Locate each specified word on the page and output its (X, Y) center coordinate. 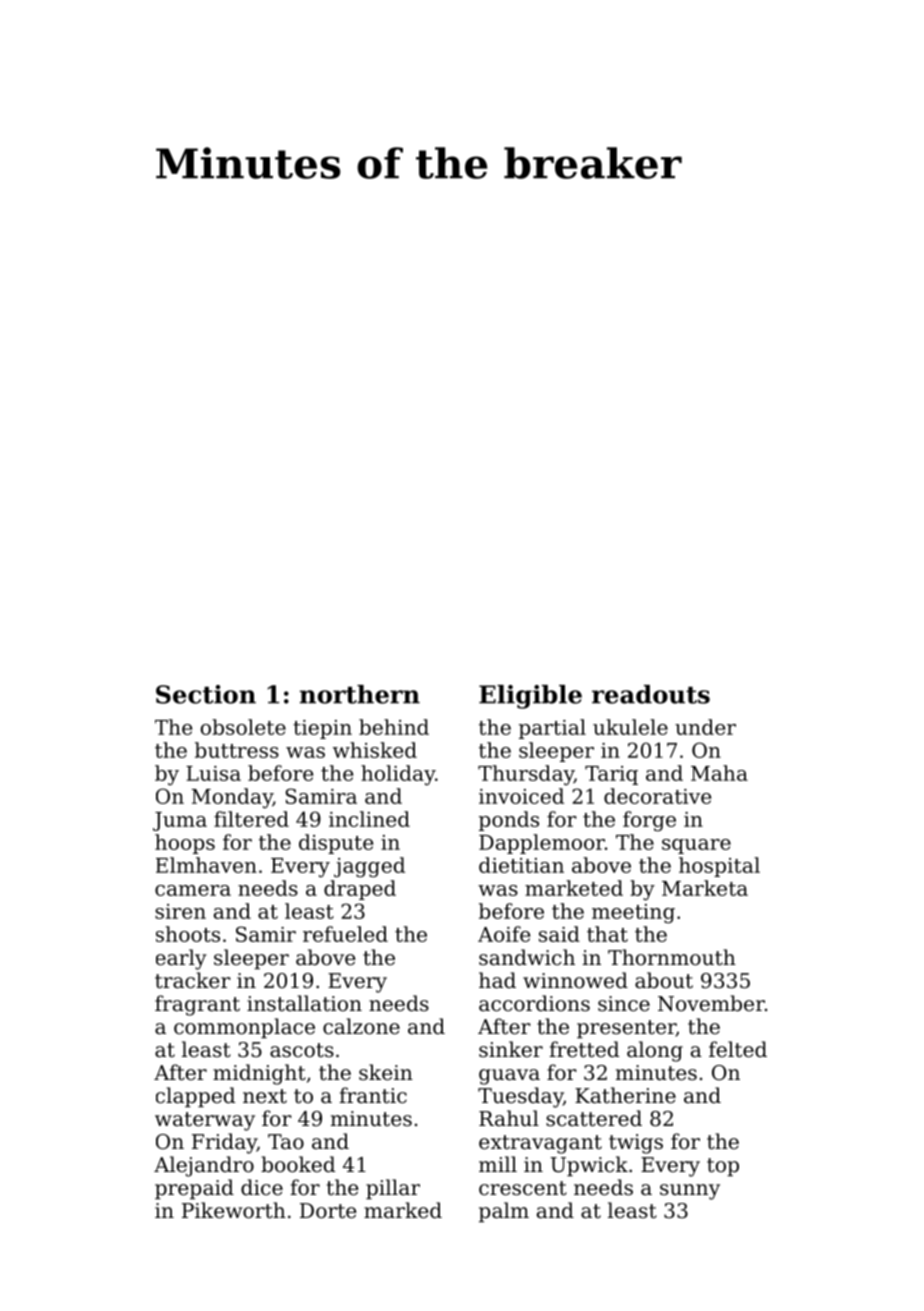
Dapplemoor (542, 844)
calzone (361, 1026)
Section (206, 694)
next (265, 1096)
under (705, 727)
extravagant (540, 1144)
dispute (336, 844)
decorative (657, 796)
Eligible (530, 697)
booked (298, 1164)
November (711, 1003)
